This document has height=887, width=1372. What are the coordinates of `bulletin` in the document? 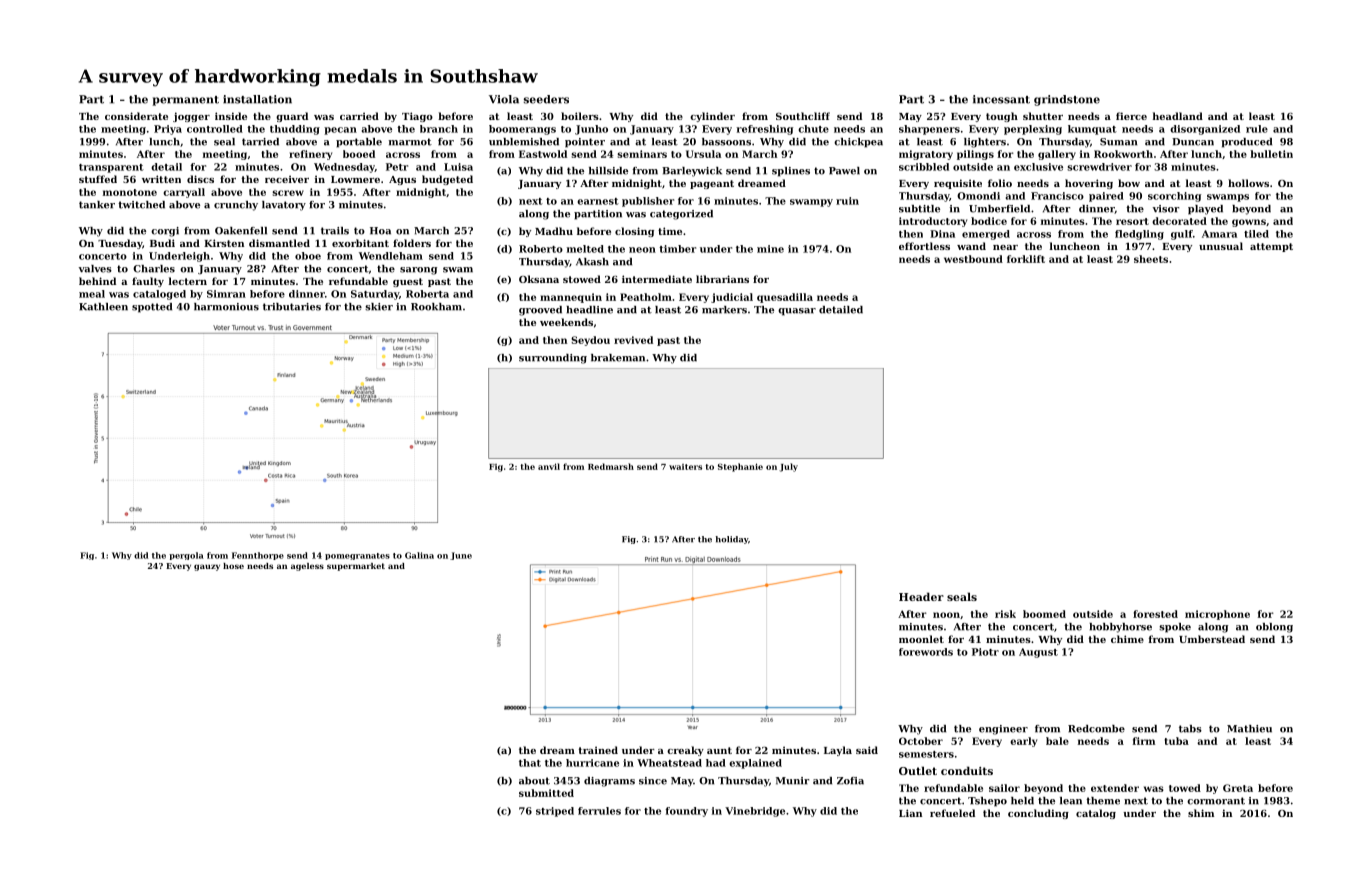 It's located at (1271, 154).
